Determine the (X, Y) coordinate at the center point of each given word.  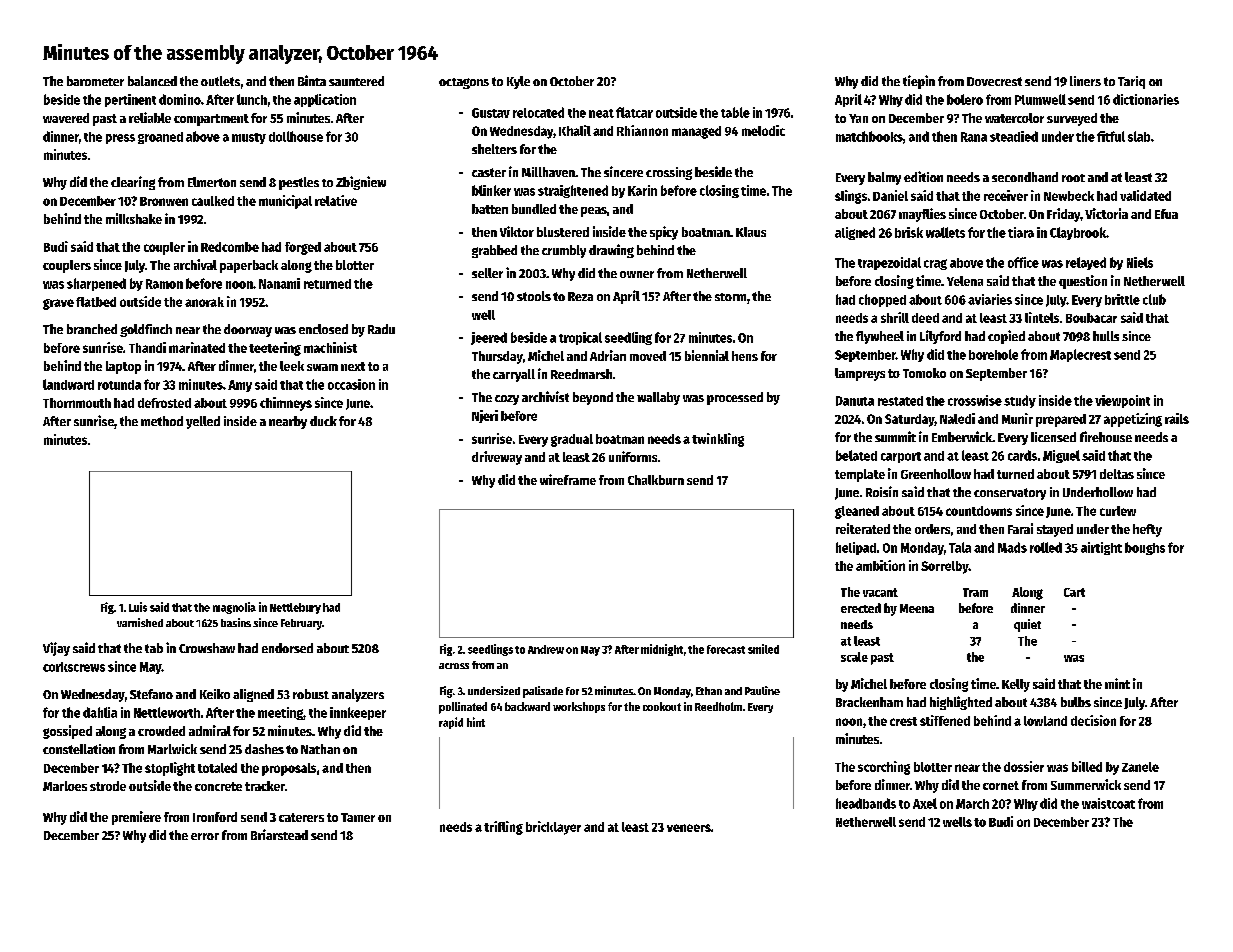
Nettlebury (295, 608)
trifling (503, 828)
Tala (960, 547)
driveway (497, 458)
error (205, 836)
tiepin (919, 82)
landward (68, 384)
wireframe (568, 479)
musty (249, 138)
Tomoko (924, 373)
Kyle (518, 82)
